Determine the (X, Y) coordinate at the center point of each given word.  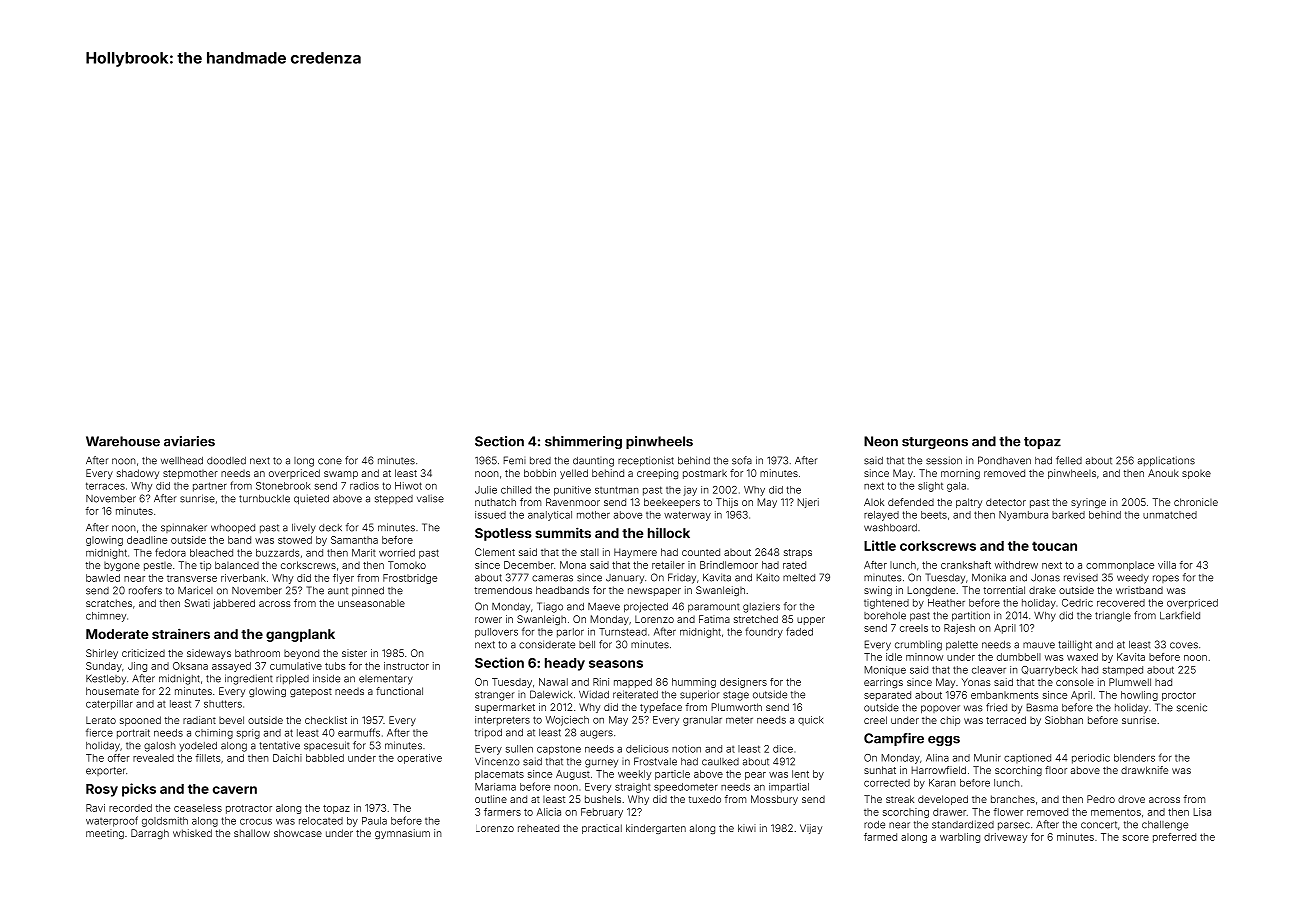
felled (1069, 460)
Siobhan (1064, 720)
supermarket (505, 708)
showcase (298, 833)
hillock (669, 532)
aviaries (189, 441)
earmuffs (359, 732)
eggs (944, 741)
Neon (881, 441)
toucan (1054, 546)
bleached (211, 553)
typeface (661, 708)
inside (326, 678)
